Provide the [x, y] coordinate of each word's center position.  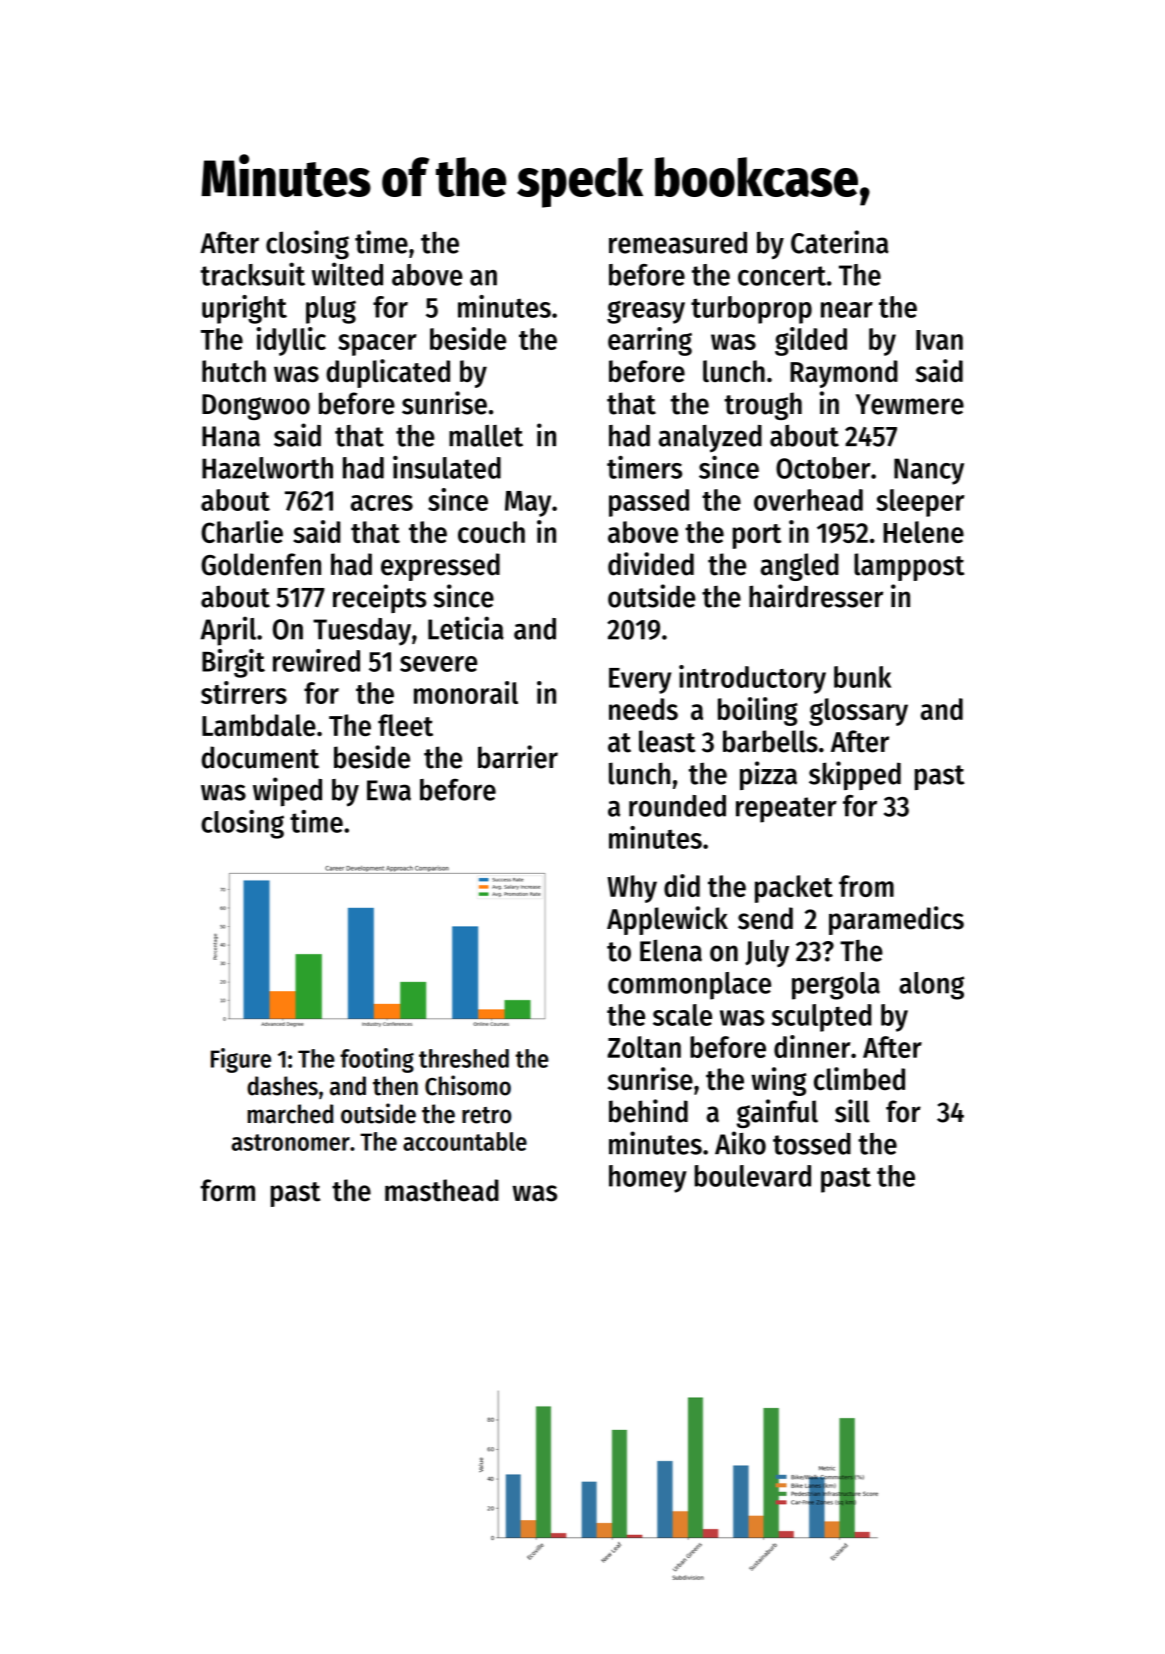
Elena [671, 950]
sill [852, 1111]
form [228, 1190]
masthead [442, 1190]
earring [650, 341]
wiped [287, 792]
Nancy [929, 471]
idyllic [291, 341]
